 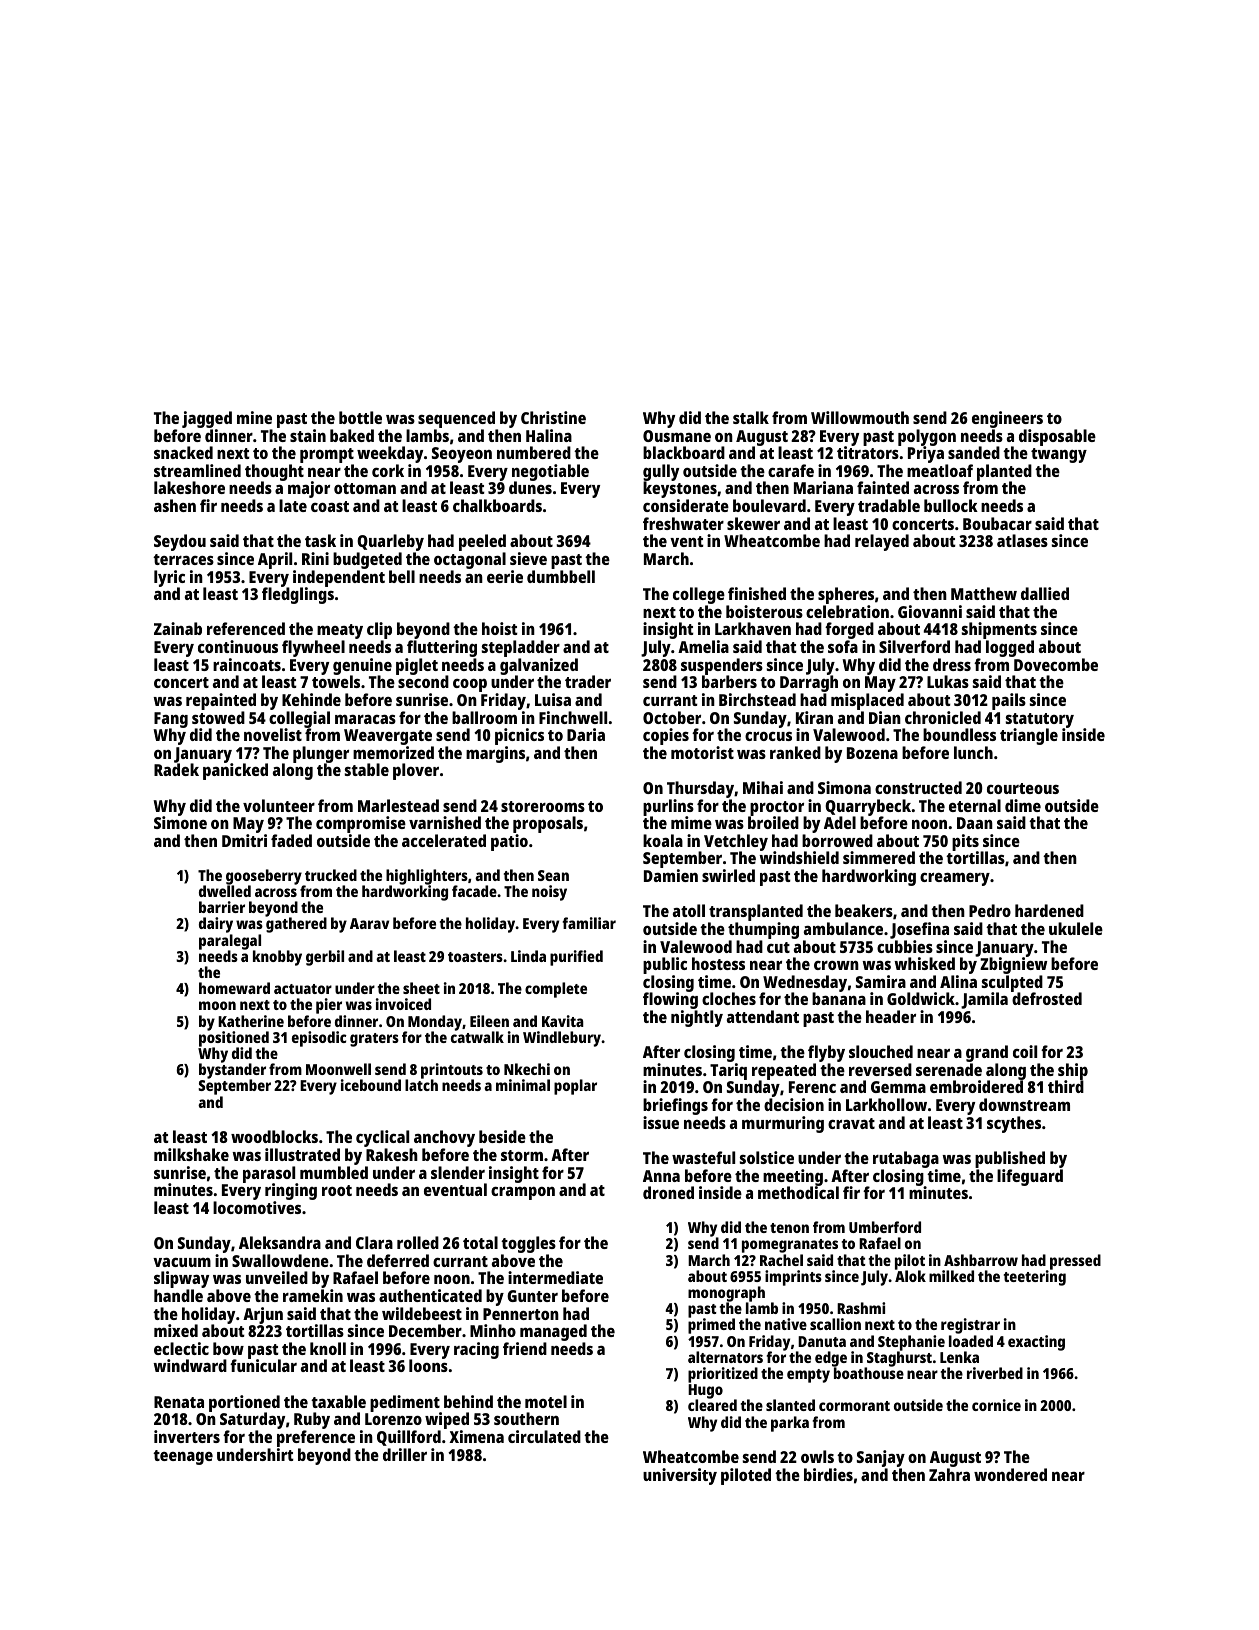 I want to click on parka, so click(x=790, y=1424).
